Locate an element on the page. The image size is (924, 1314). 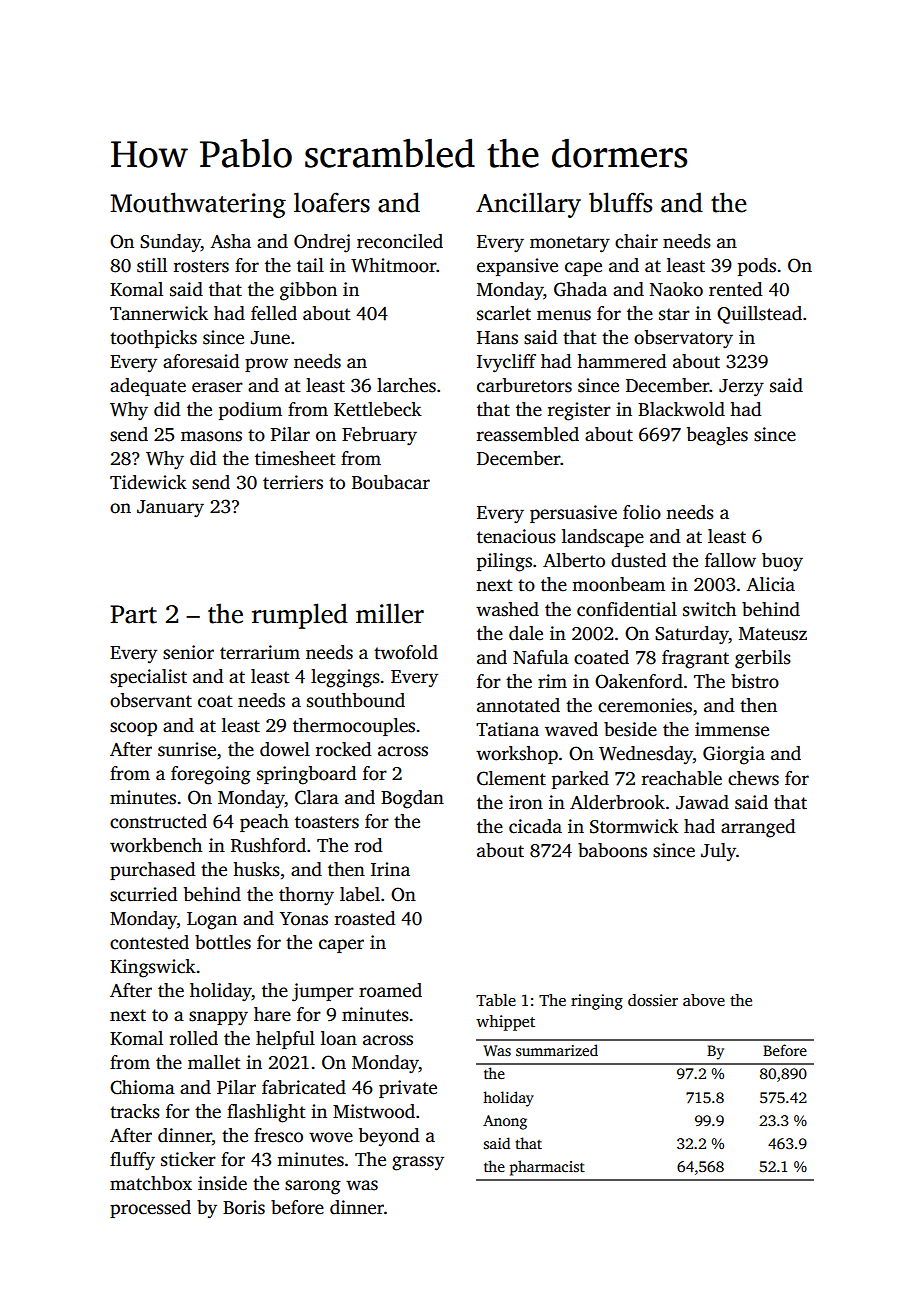
bluffs is located at coordinates (620, 202).
